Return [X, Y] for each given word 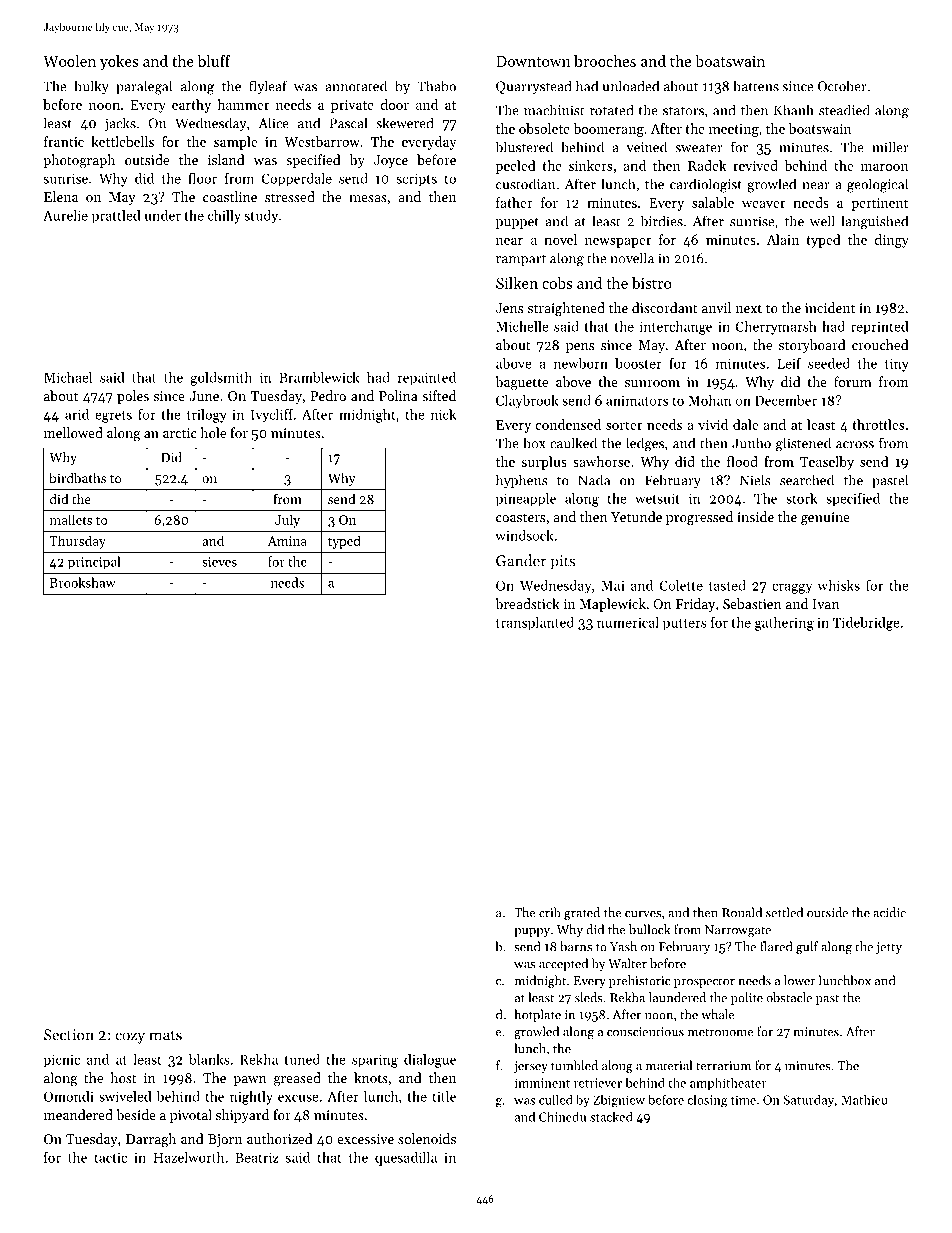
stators [683, 111]
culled [556, 1099]
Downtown [533, 61]
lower [800, 980]
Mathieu [864, 1099]
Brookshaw [83, 582]
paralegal [144, 87]
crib [550, 912]
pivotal [191, 1116]
